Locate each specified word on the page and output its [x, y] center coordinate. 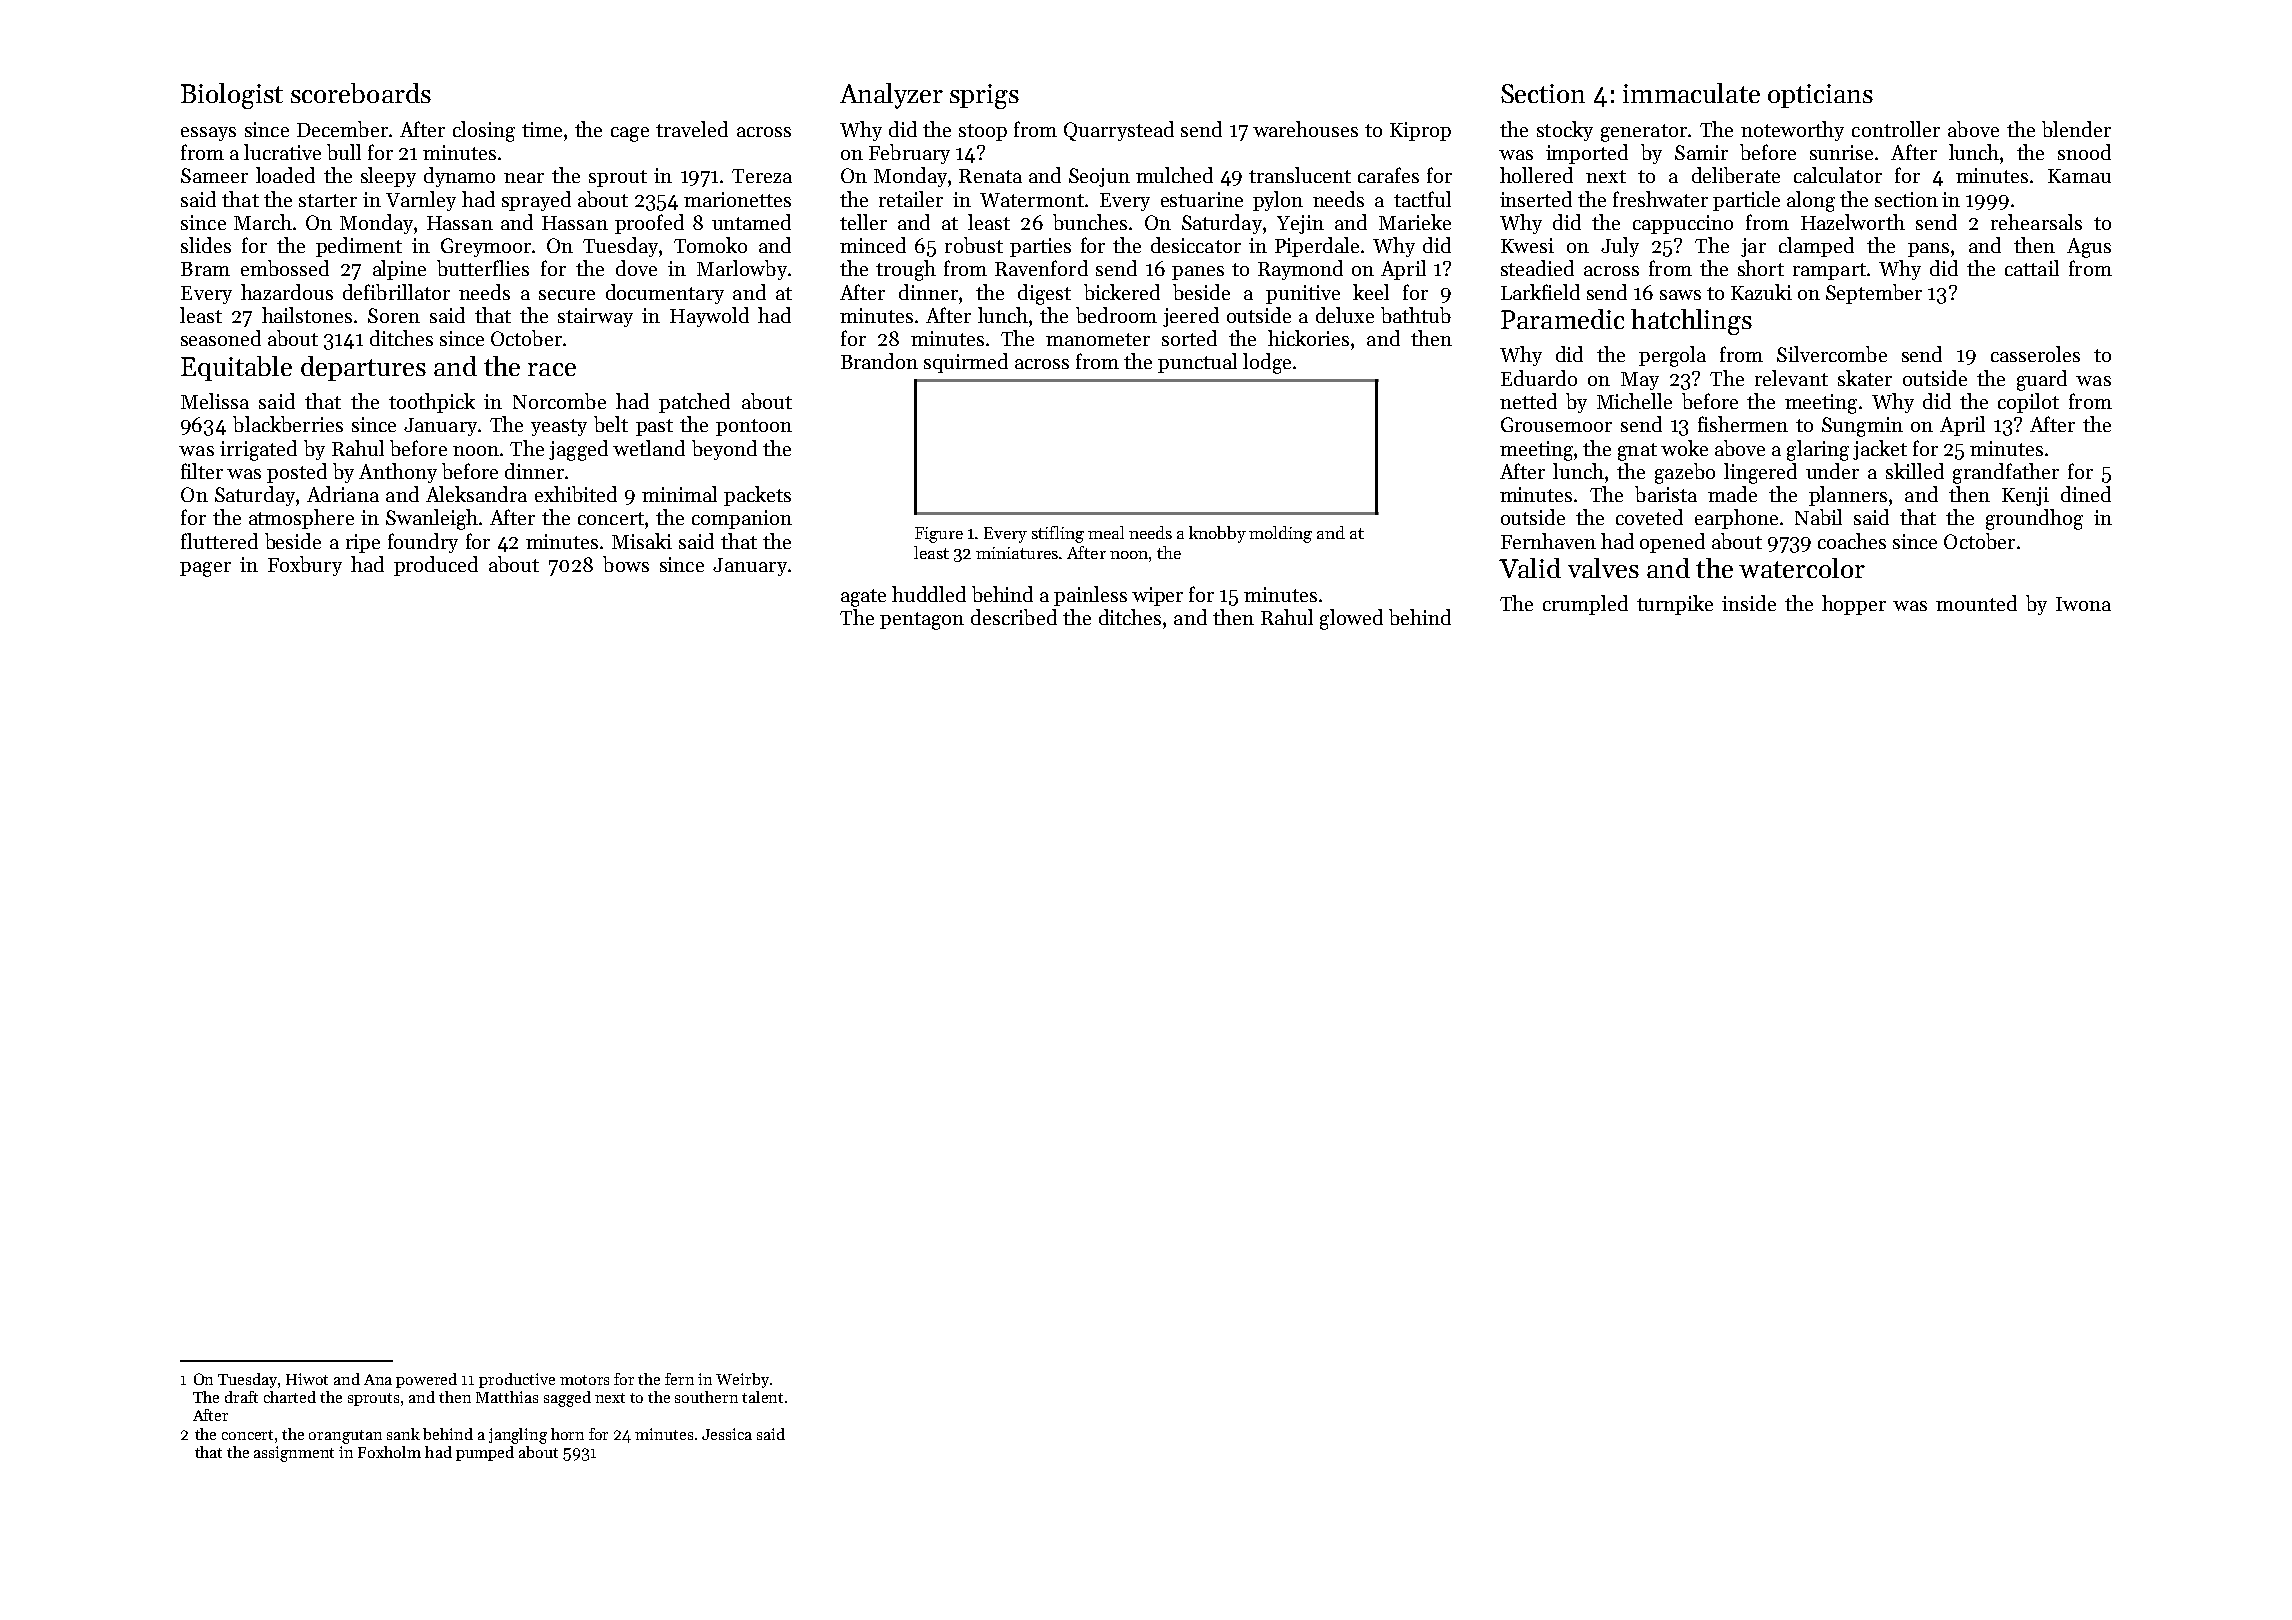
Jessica [727, 1434]
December [342, 129]
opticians [1820, 96]
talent [762, 1397]
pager [205, 569]
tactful [1422, 199]
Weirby [742, 1380]
